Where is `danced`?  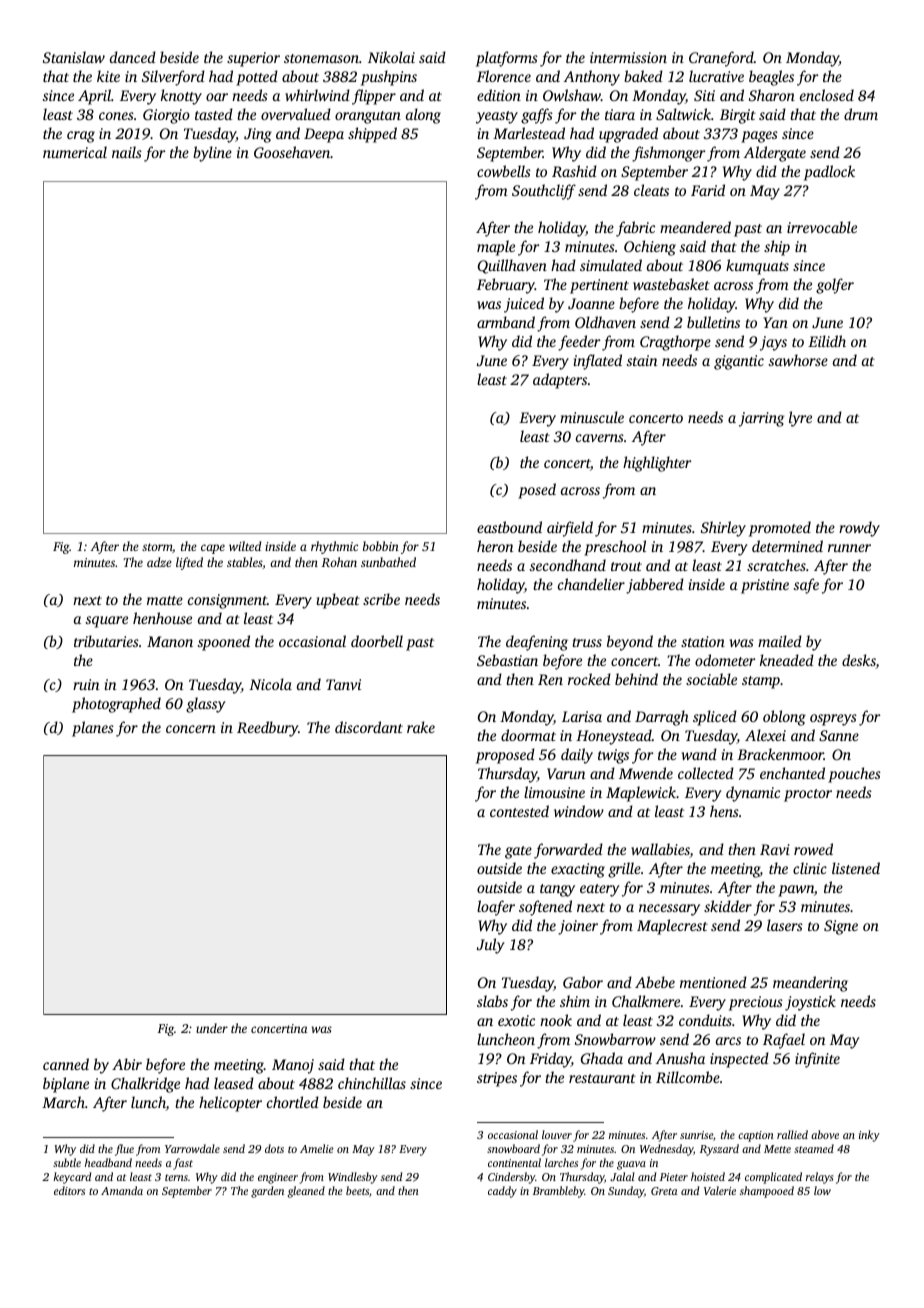
danced is located at coordinates (133, 57).
